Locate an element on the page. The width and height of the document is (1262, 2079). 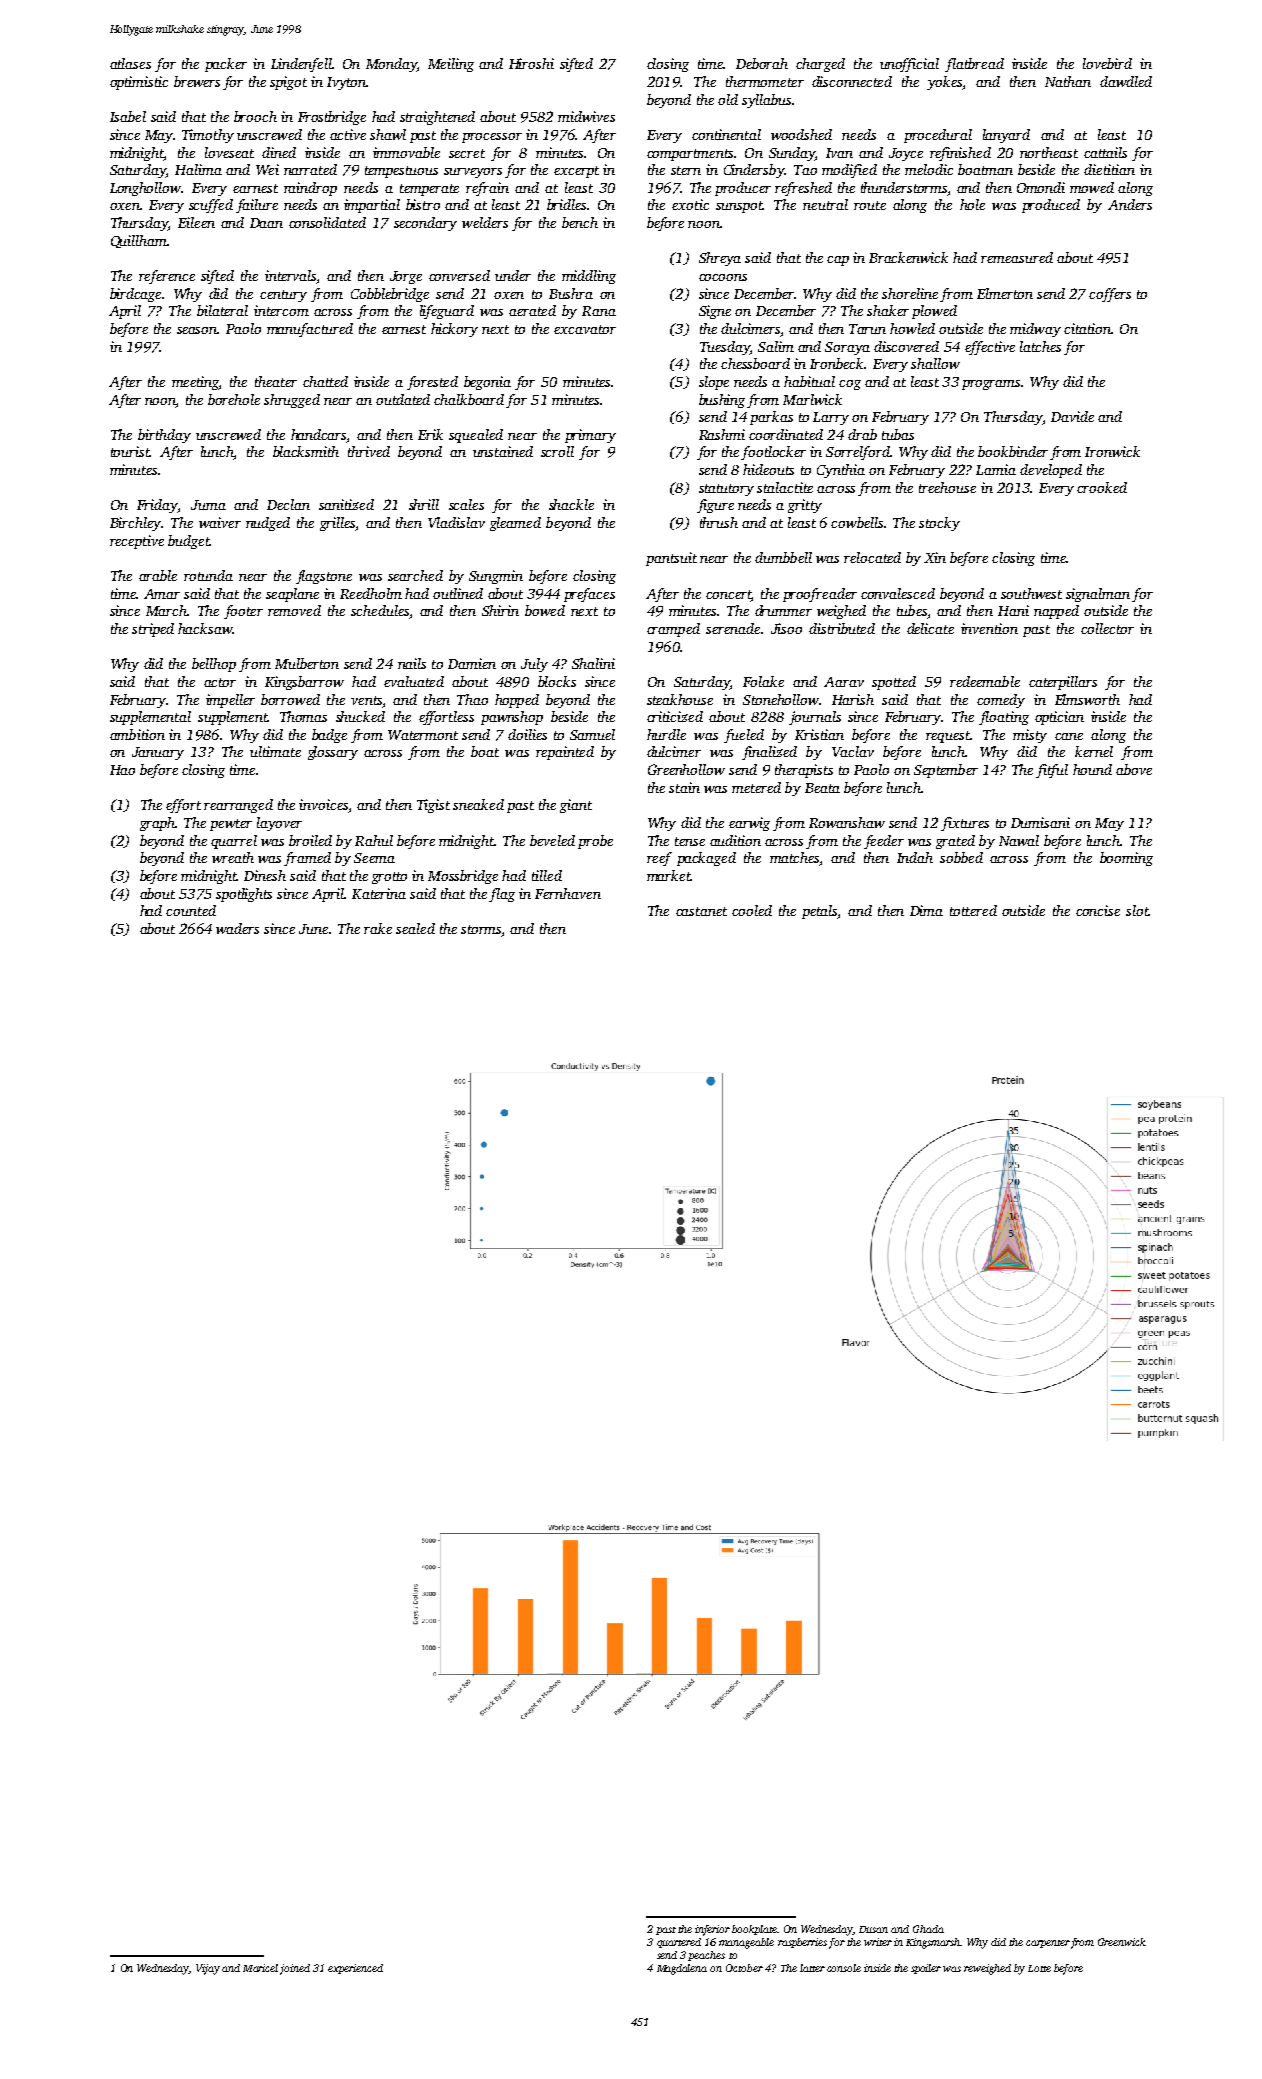
latter is located at coordinates (812, 1968).
